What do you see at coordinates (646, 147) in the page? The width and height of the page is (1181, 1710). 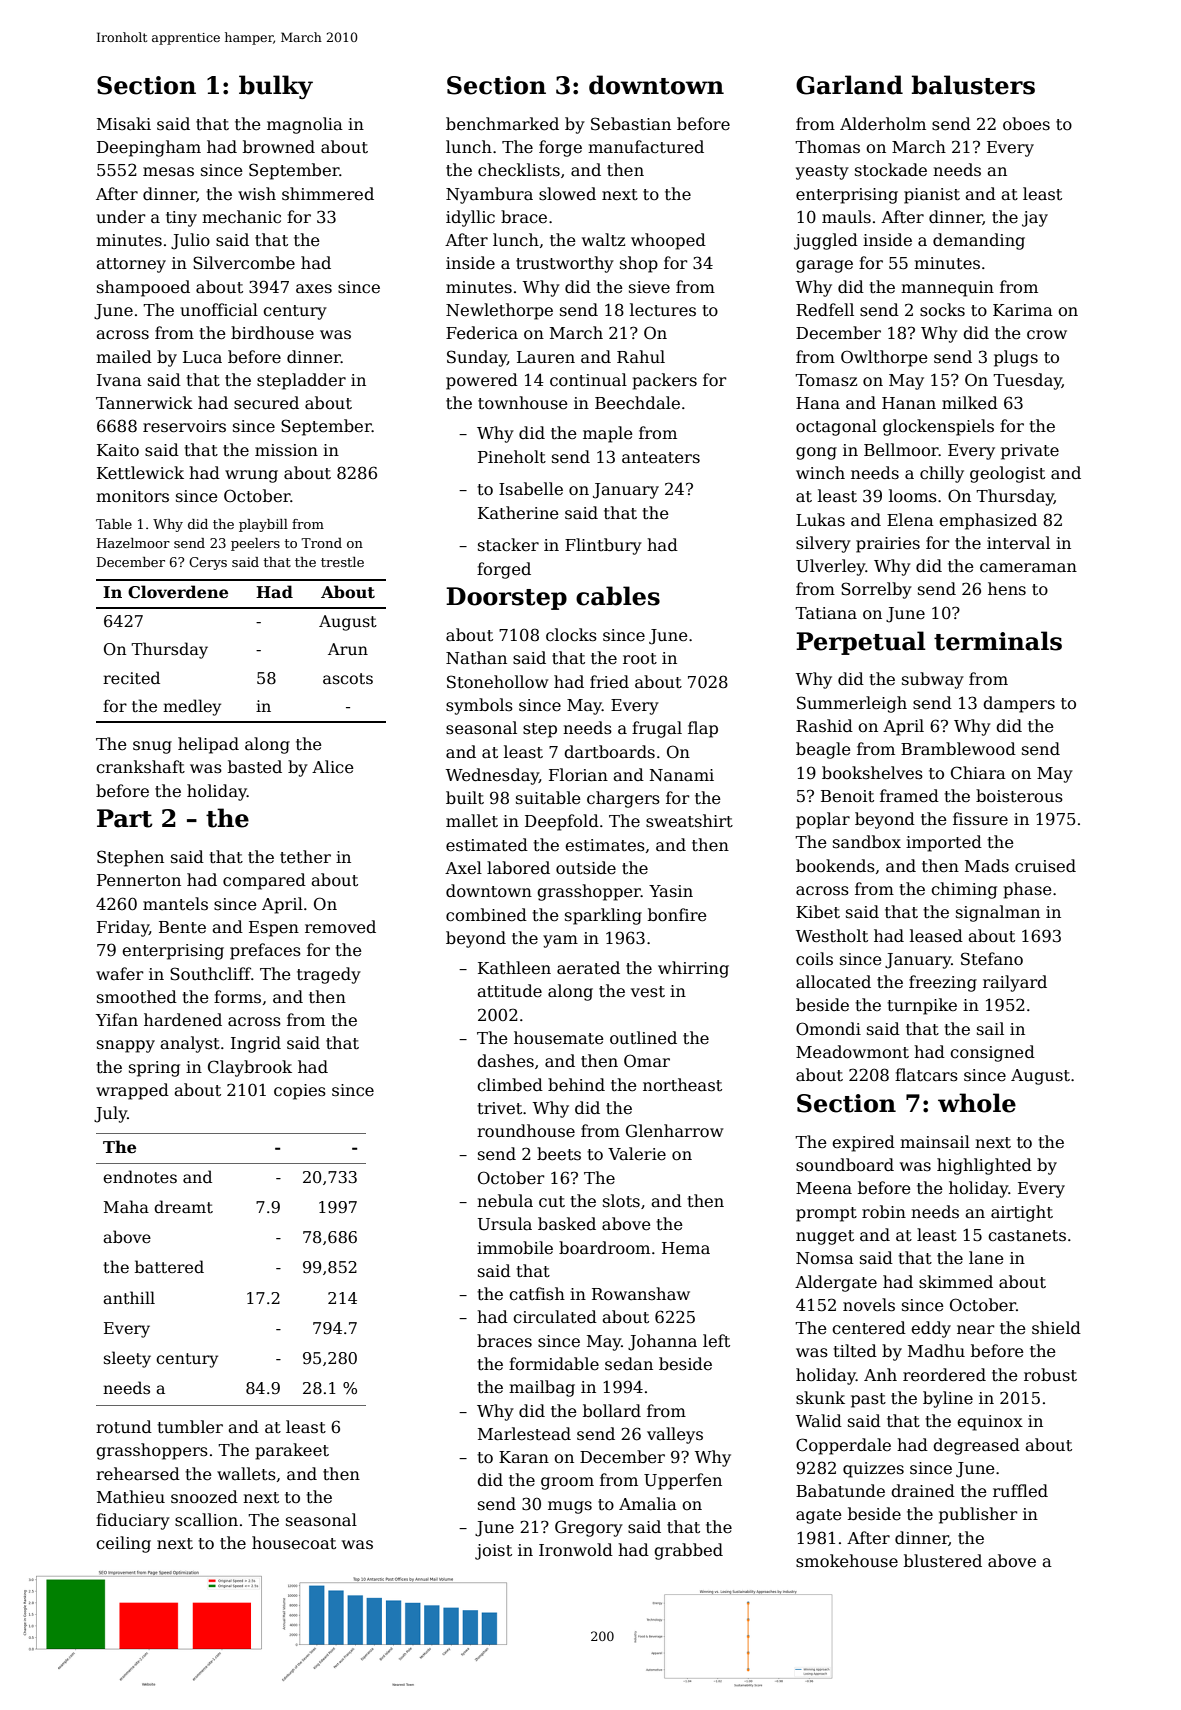 I see `manufactured` at bounding box center [646, 147].
